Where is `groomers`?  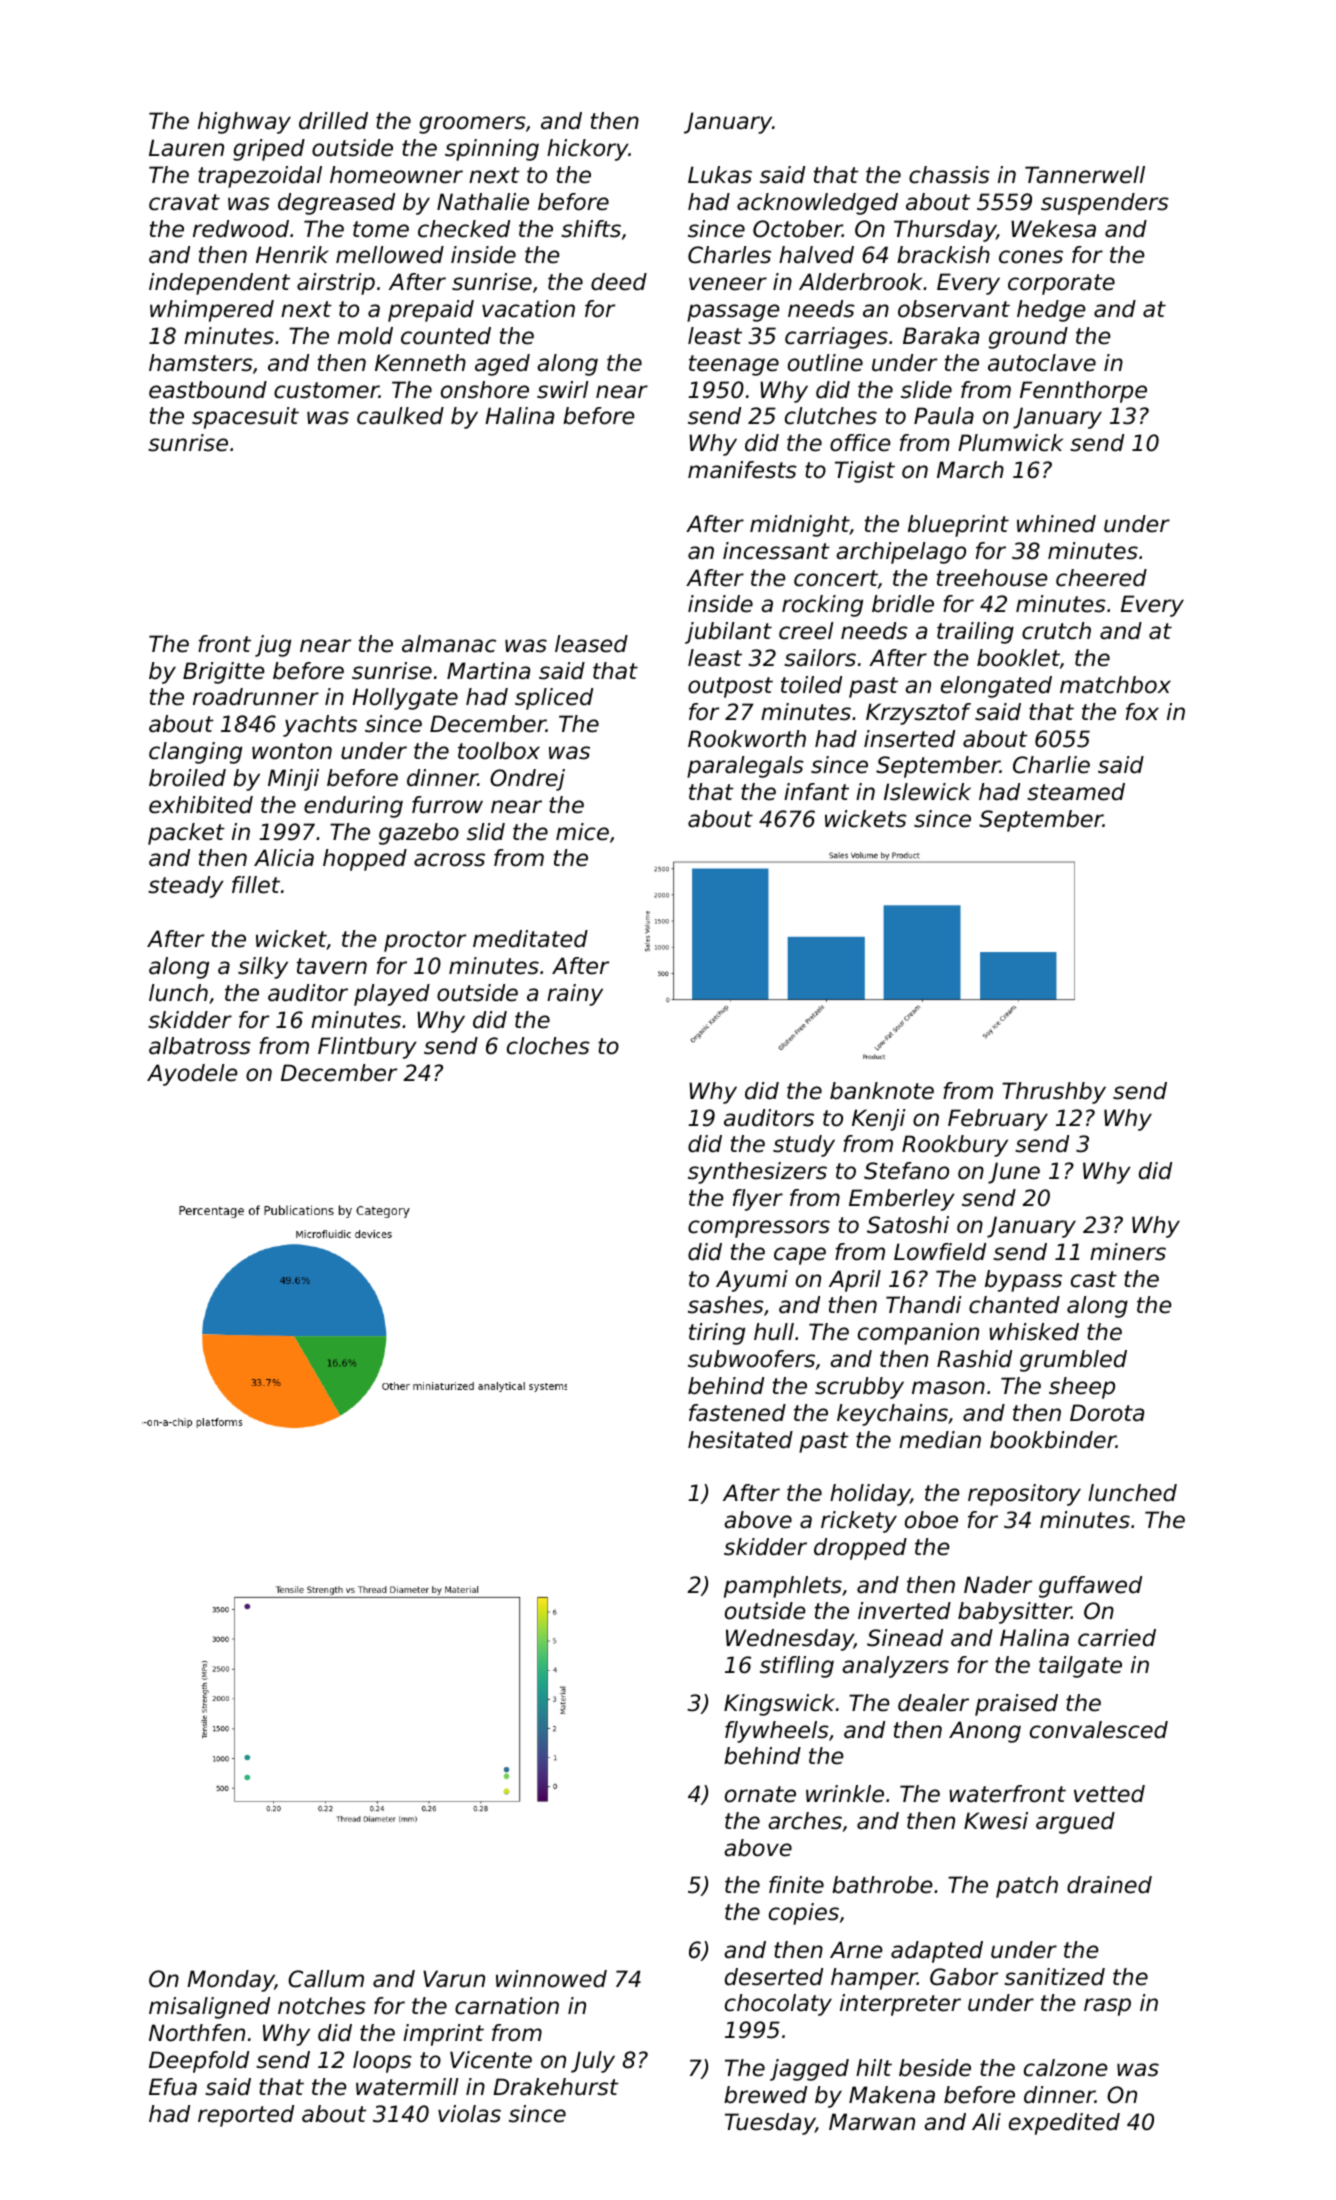
groomers is located at coordinates (472, 125).
